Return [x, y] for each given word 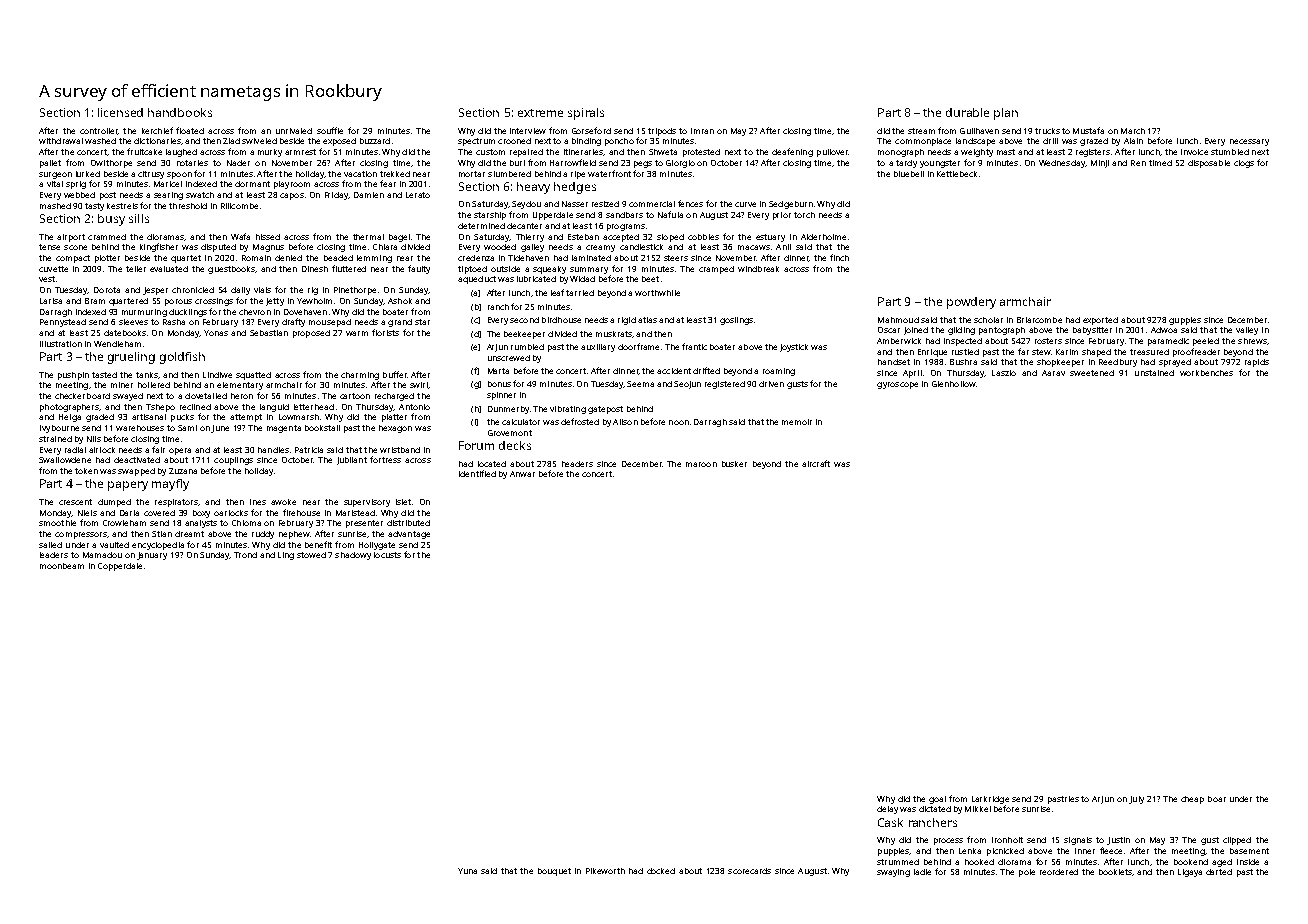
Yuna [467, 871]
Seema [640, 384]
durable [967, 112]
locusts [387, 555]
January [152, 556]
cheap [1192, 800]
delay [887, 810]
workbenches [1206, 373]
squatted [253, 376]
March [1133, 131]
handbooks [180, 112]
